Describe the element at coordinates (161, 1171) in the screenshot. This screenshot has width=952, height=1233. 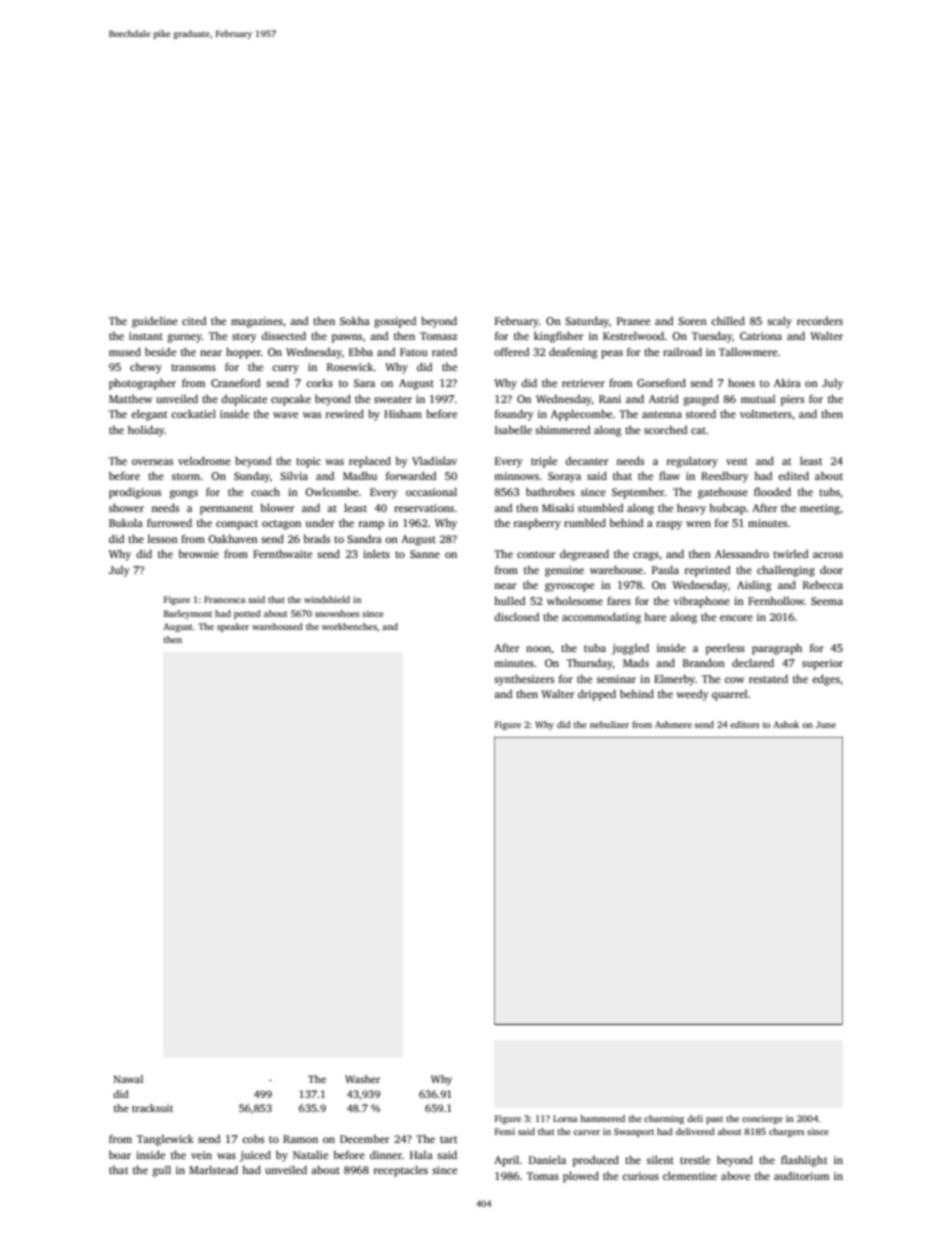
I see `gull` at that location.
